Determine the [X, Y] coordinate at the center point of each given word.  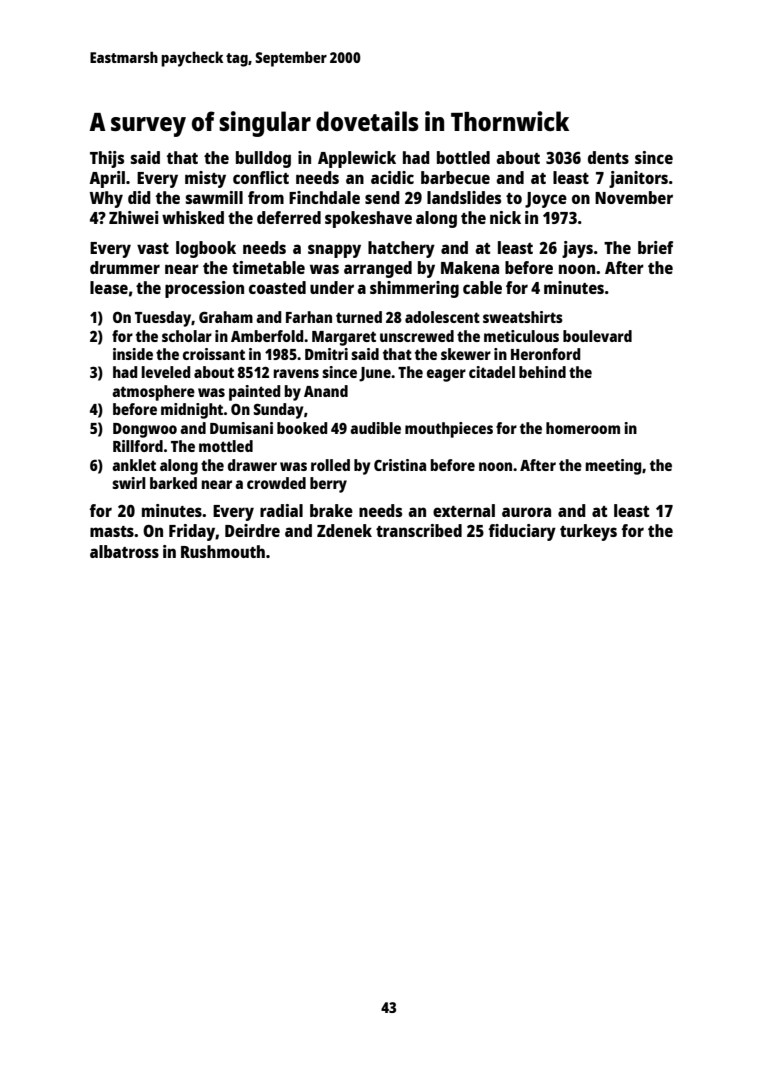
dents [608, 157]
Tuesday [163, 319]
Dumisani [241, 428]
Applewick [357, 159]
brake [331, 510]
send [382, 197]
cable [482, 287]
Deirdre [252, 530]
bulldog [263, 159]
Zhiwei [134, 217]
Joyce [546, 200]
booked [302, 428]
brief [655, 247]
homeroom [583, 428]
